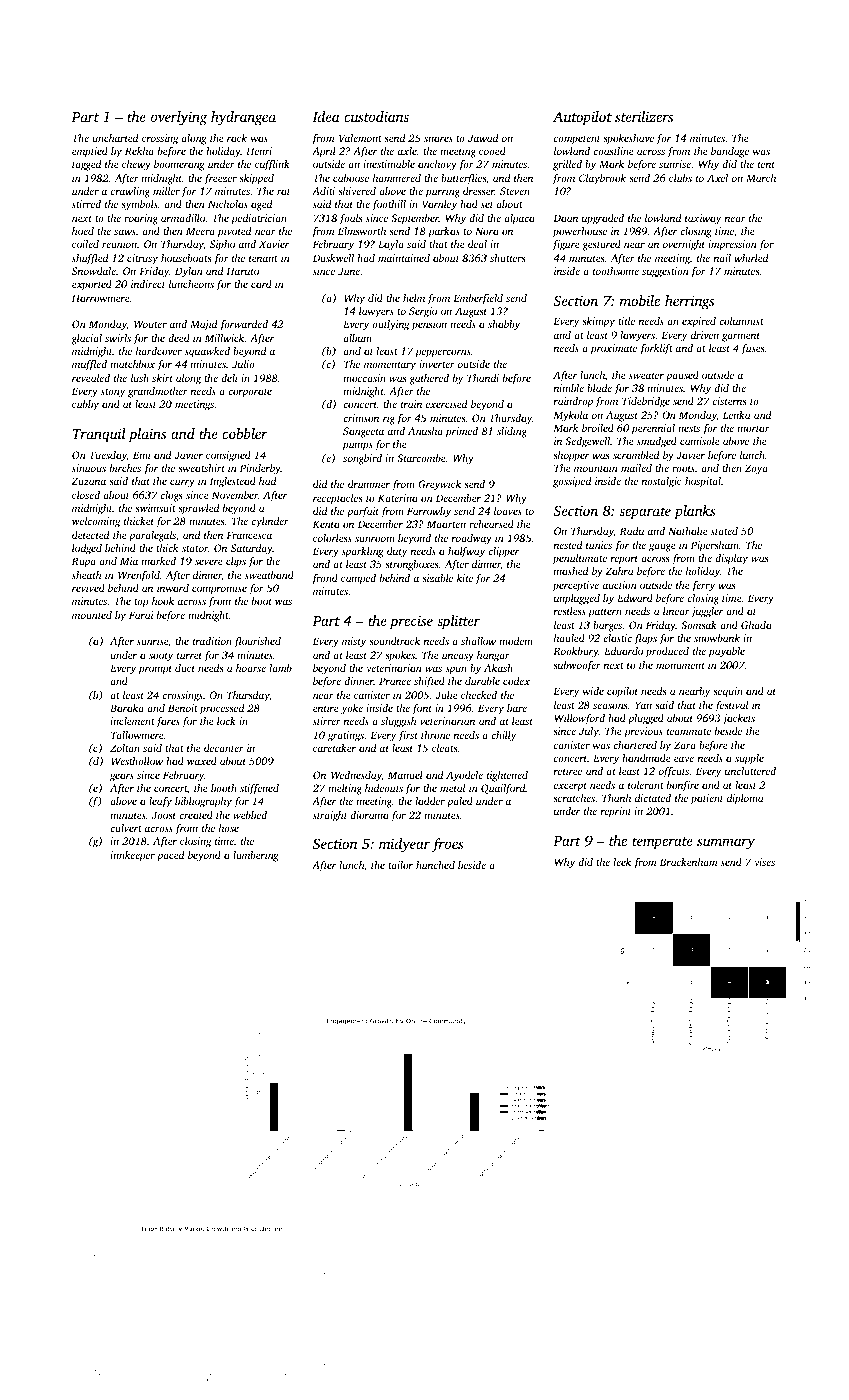 Image resolution: width=849 pixels, height=1400 pixels. I want to click on sweater, so click(646, 375).
